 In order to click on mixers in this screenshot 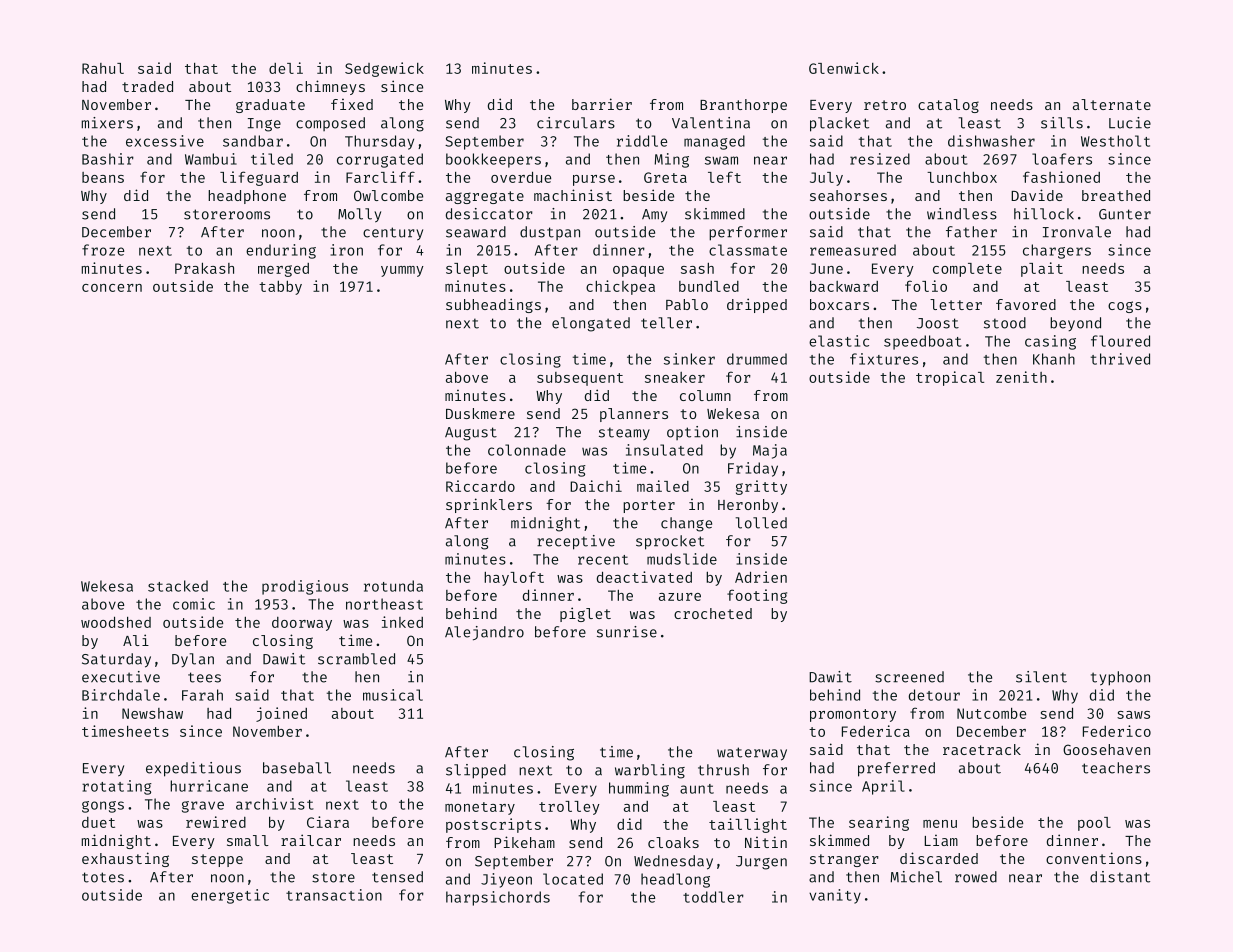, I will do `click(107, 123)`.
